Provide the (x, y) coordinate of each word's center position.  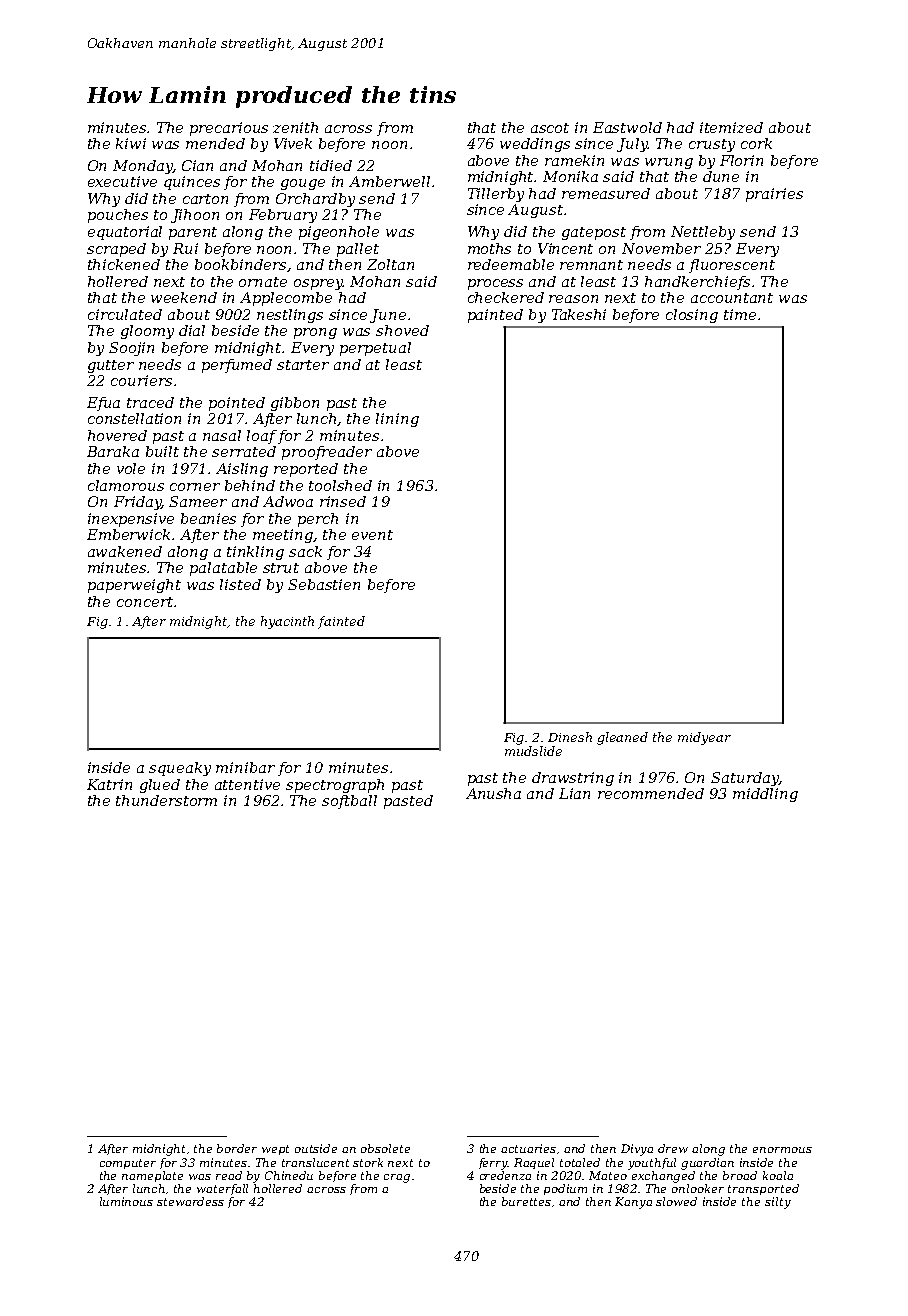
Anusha (493, 793)
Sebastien (324, 584)
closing (692, 316)
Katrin (109, 784)
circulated (125, 314)
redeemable (511, 264)
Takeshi (579, 314)
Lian (574, 793)
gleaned (622, 738)
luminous (126, 1201)
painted (495, 316)
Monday (143, 167)
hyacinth (287, 622)
